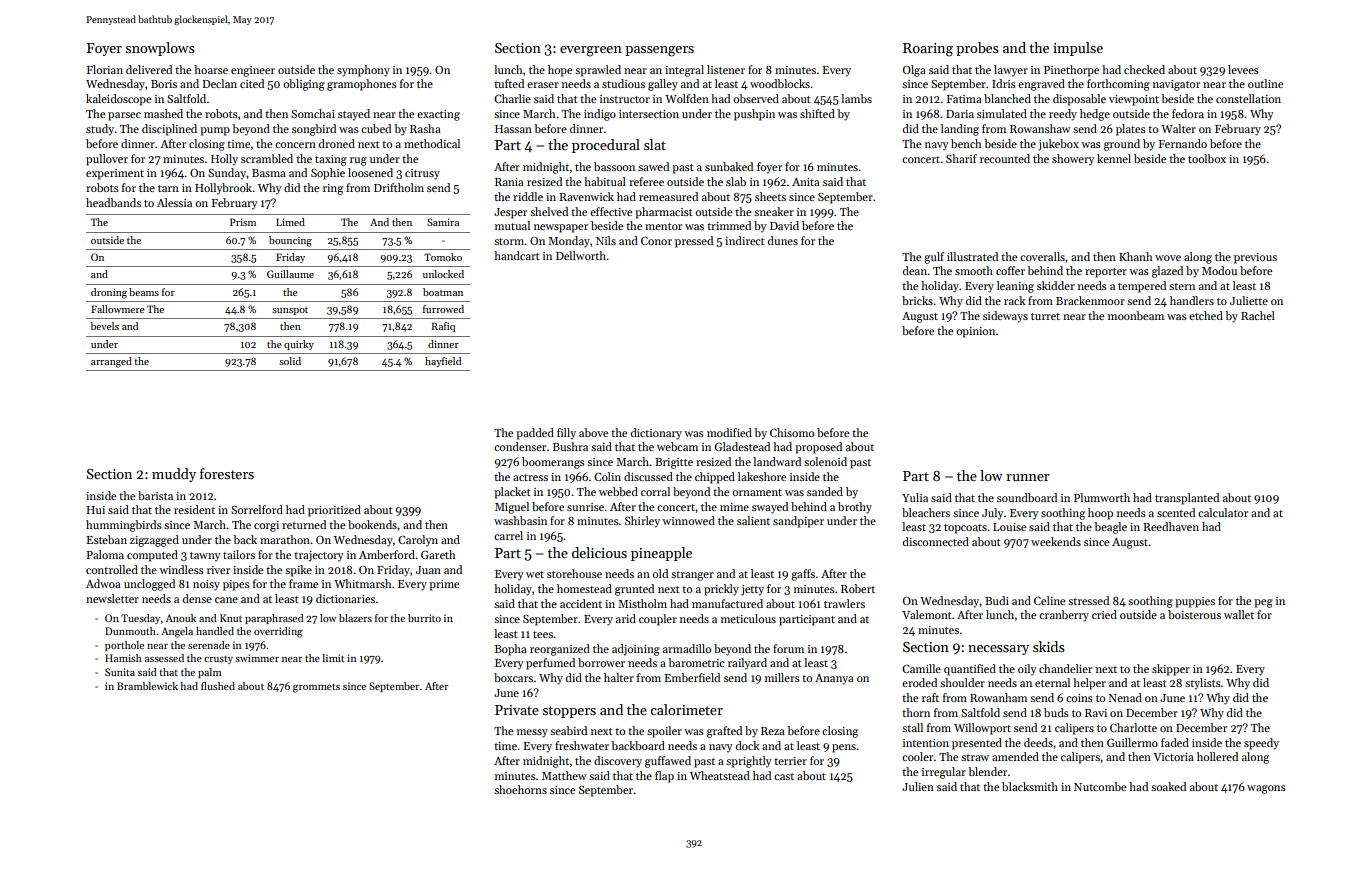 Image resolution: width=1372 pixels, height=887 pixels. What do you see at coordinates (600, 115) in the image?
I see `indigo` at bounding box center [600, 115].
